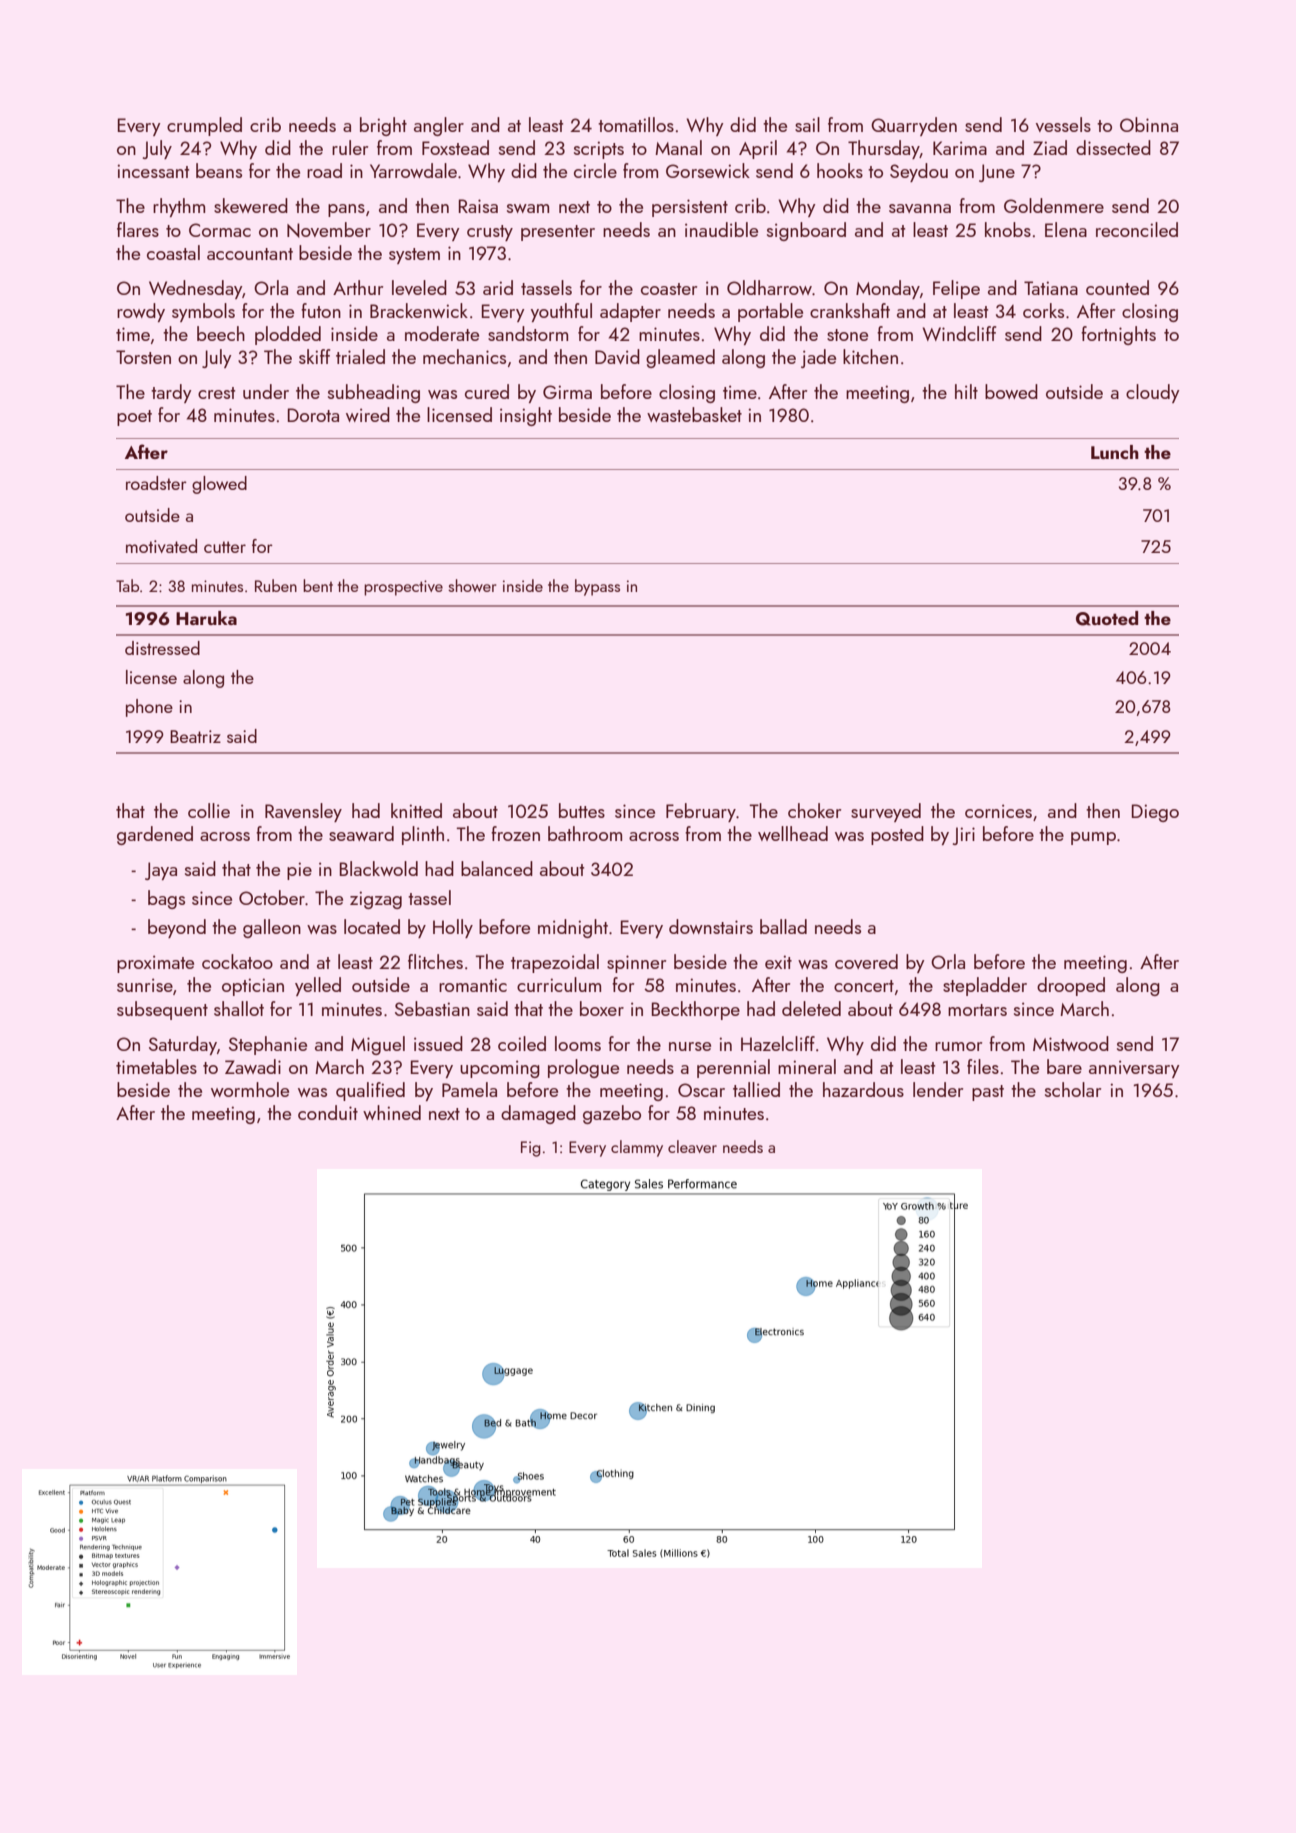  I want to click on Raisa, so click(478, 206).
